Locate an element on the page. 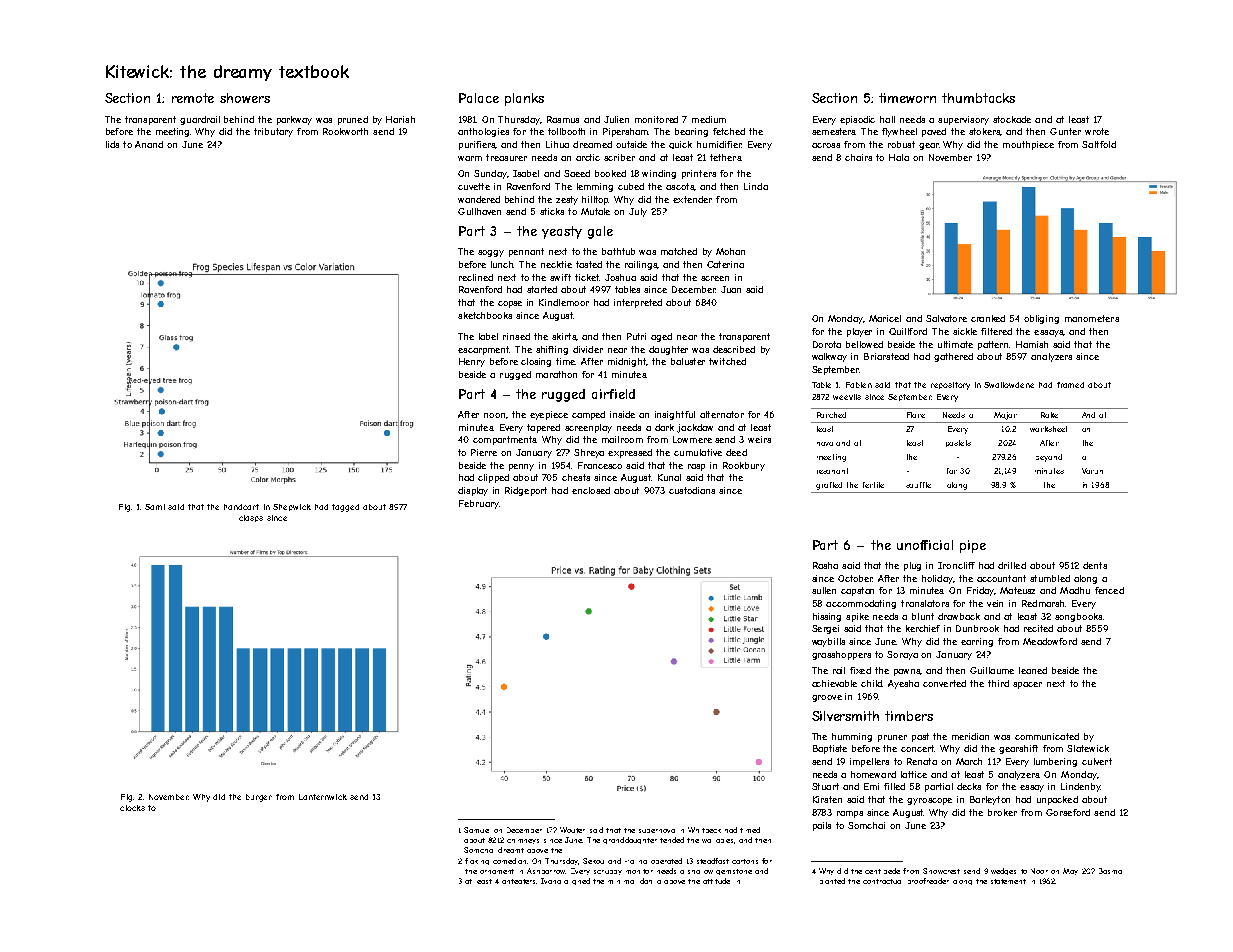 The image size is (1233, 952). Rookworth is located at coordinates (345, 131).
